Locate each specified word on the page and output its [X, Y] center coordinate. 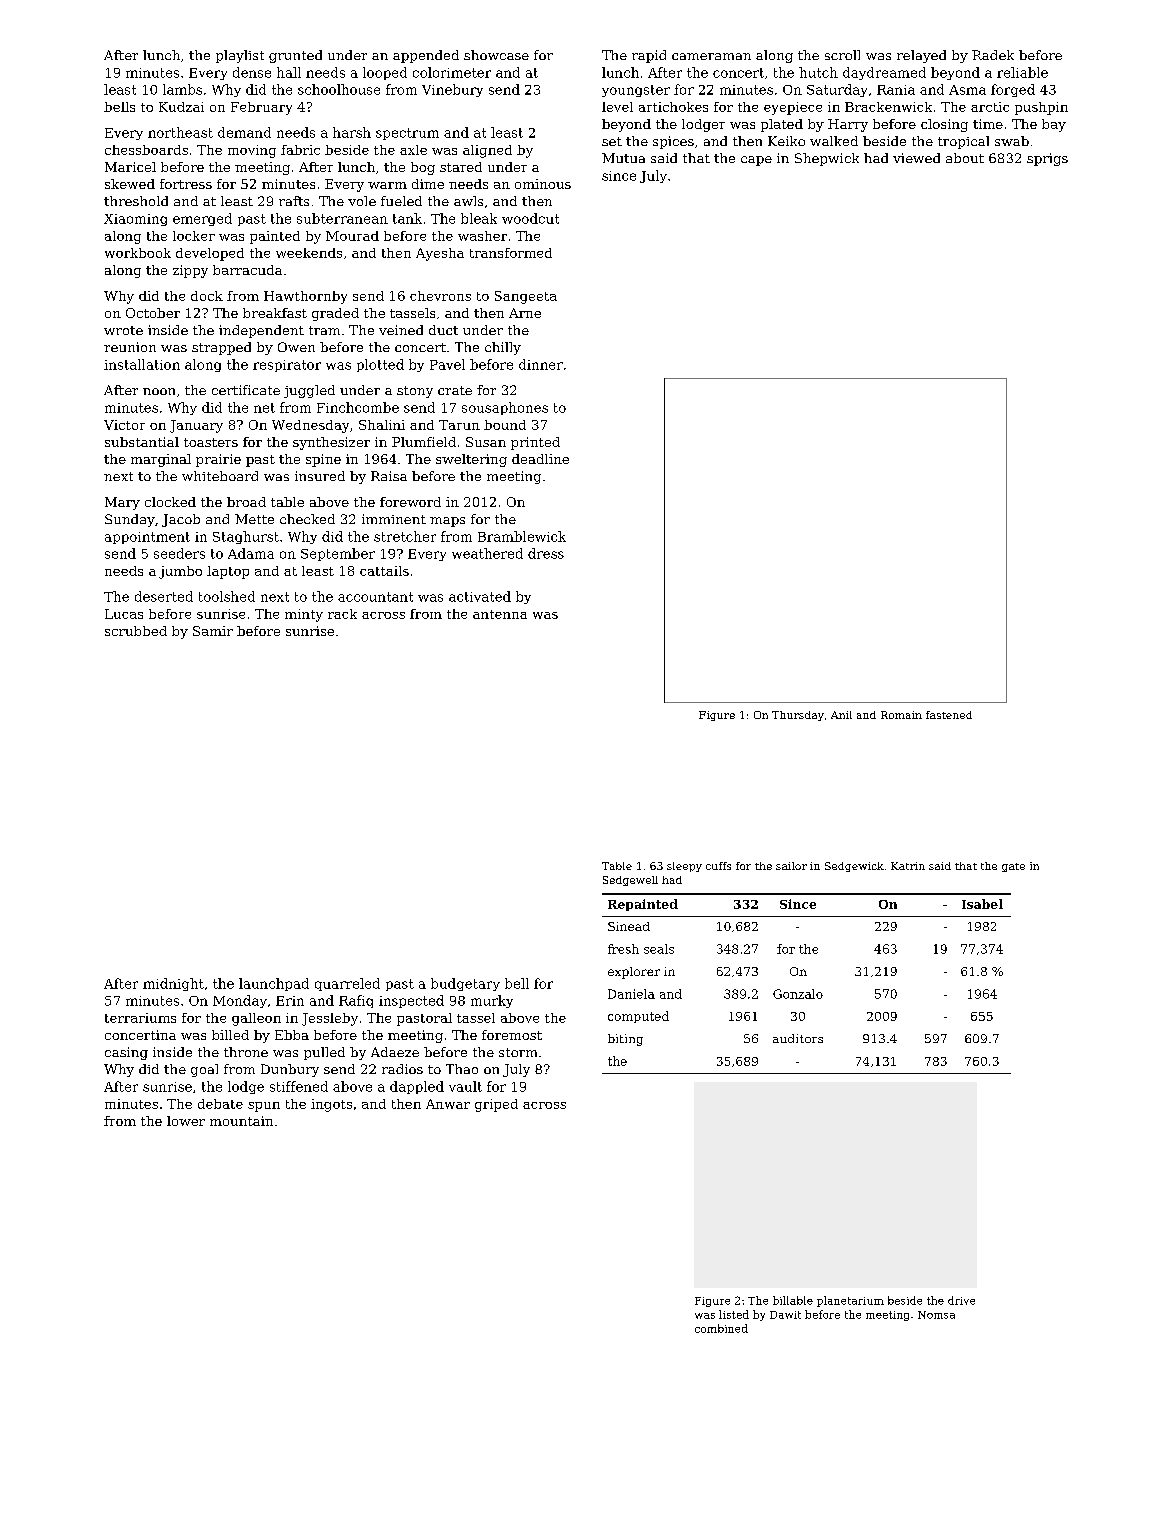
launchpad [274, 984]
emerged [202, 219]
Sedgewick [854, 867]
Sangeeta [526, 297]
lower [186, 1121]
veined [401, 330]
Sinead [629, 926]
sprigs [1047, 159]
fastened [949, 715]
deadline [540, 459]
